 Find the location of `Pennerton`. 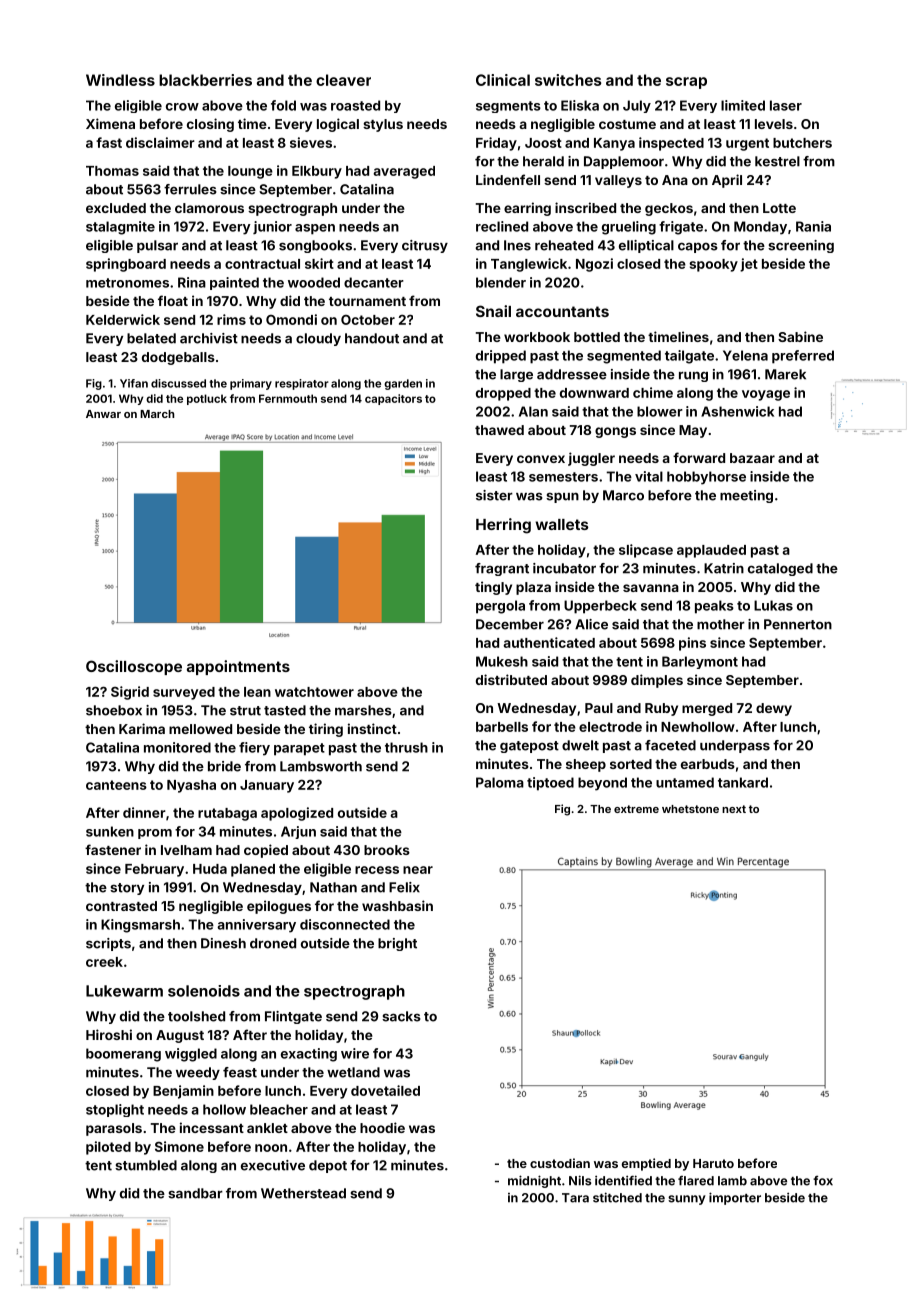

Pennerton is located at coordinates (798, 624).
